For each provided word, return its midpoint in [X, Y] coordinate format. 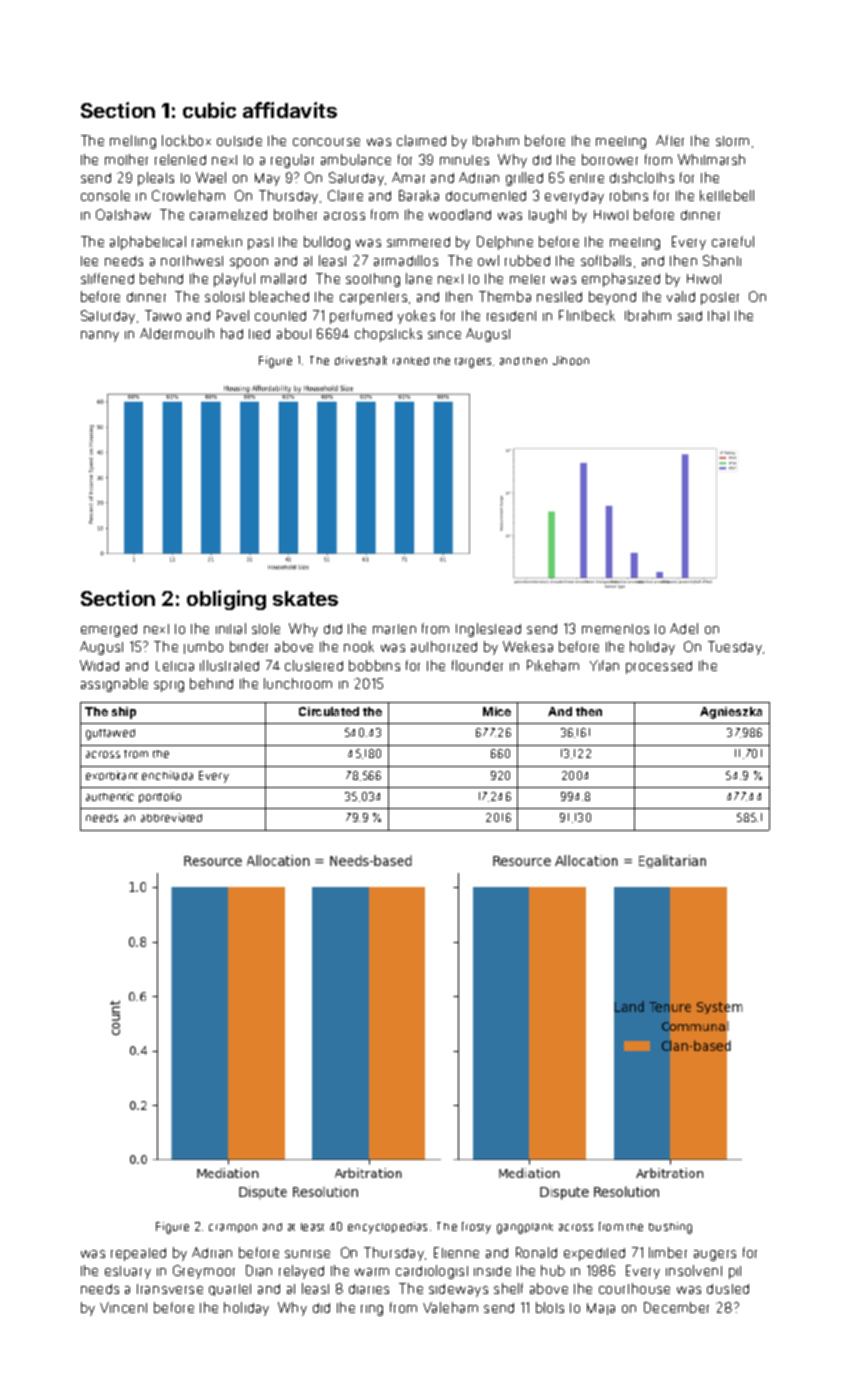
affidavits [290, 110]
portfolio [160, 797]
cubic [209, 110]
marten [394, 629]
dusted [728, 1289]
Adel [684, 628]
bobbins [374, 665]
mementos [615, 629]
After [670, 140]
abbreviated [171, 817]
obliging [226, 600]
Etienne [456, 1252]
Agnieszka [731, 713]
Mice [497, 711]
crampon [233, 1228]
